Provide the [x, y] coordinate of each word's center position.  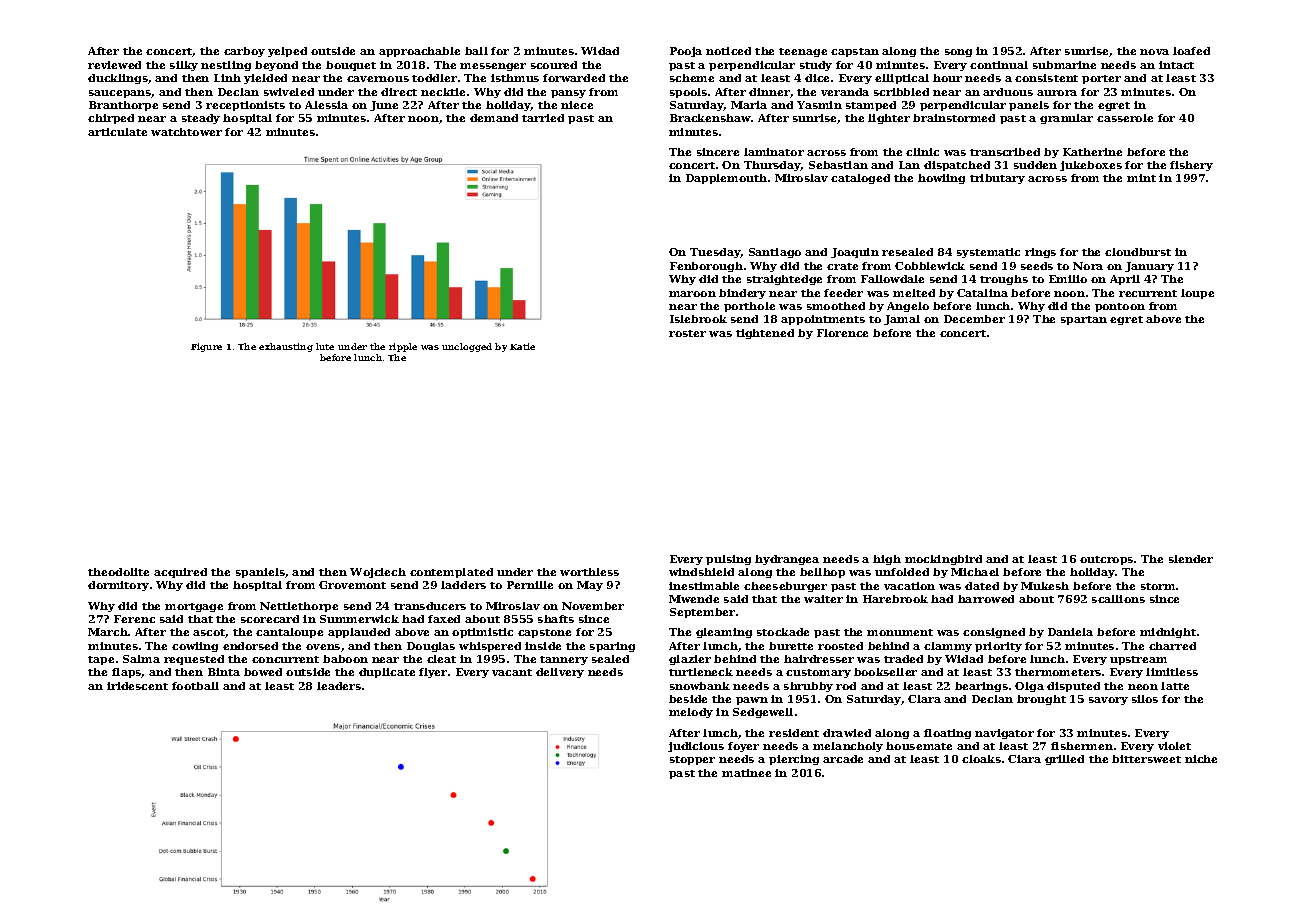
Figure [206, 347]
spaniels [260, 573]
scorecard [270, 619]
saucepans [120, 94]
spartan [1084, 320]
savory [1108, 701]
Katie [522, 346]
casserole [1125, 118]
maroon [692, 294]
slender [1191, 559]
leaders [339, 686]
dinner [769, 92]
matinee [746, 773]
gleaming [724, 633]
